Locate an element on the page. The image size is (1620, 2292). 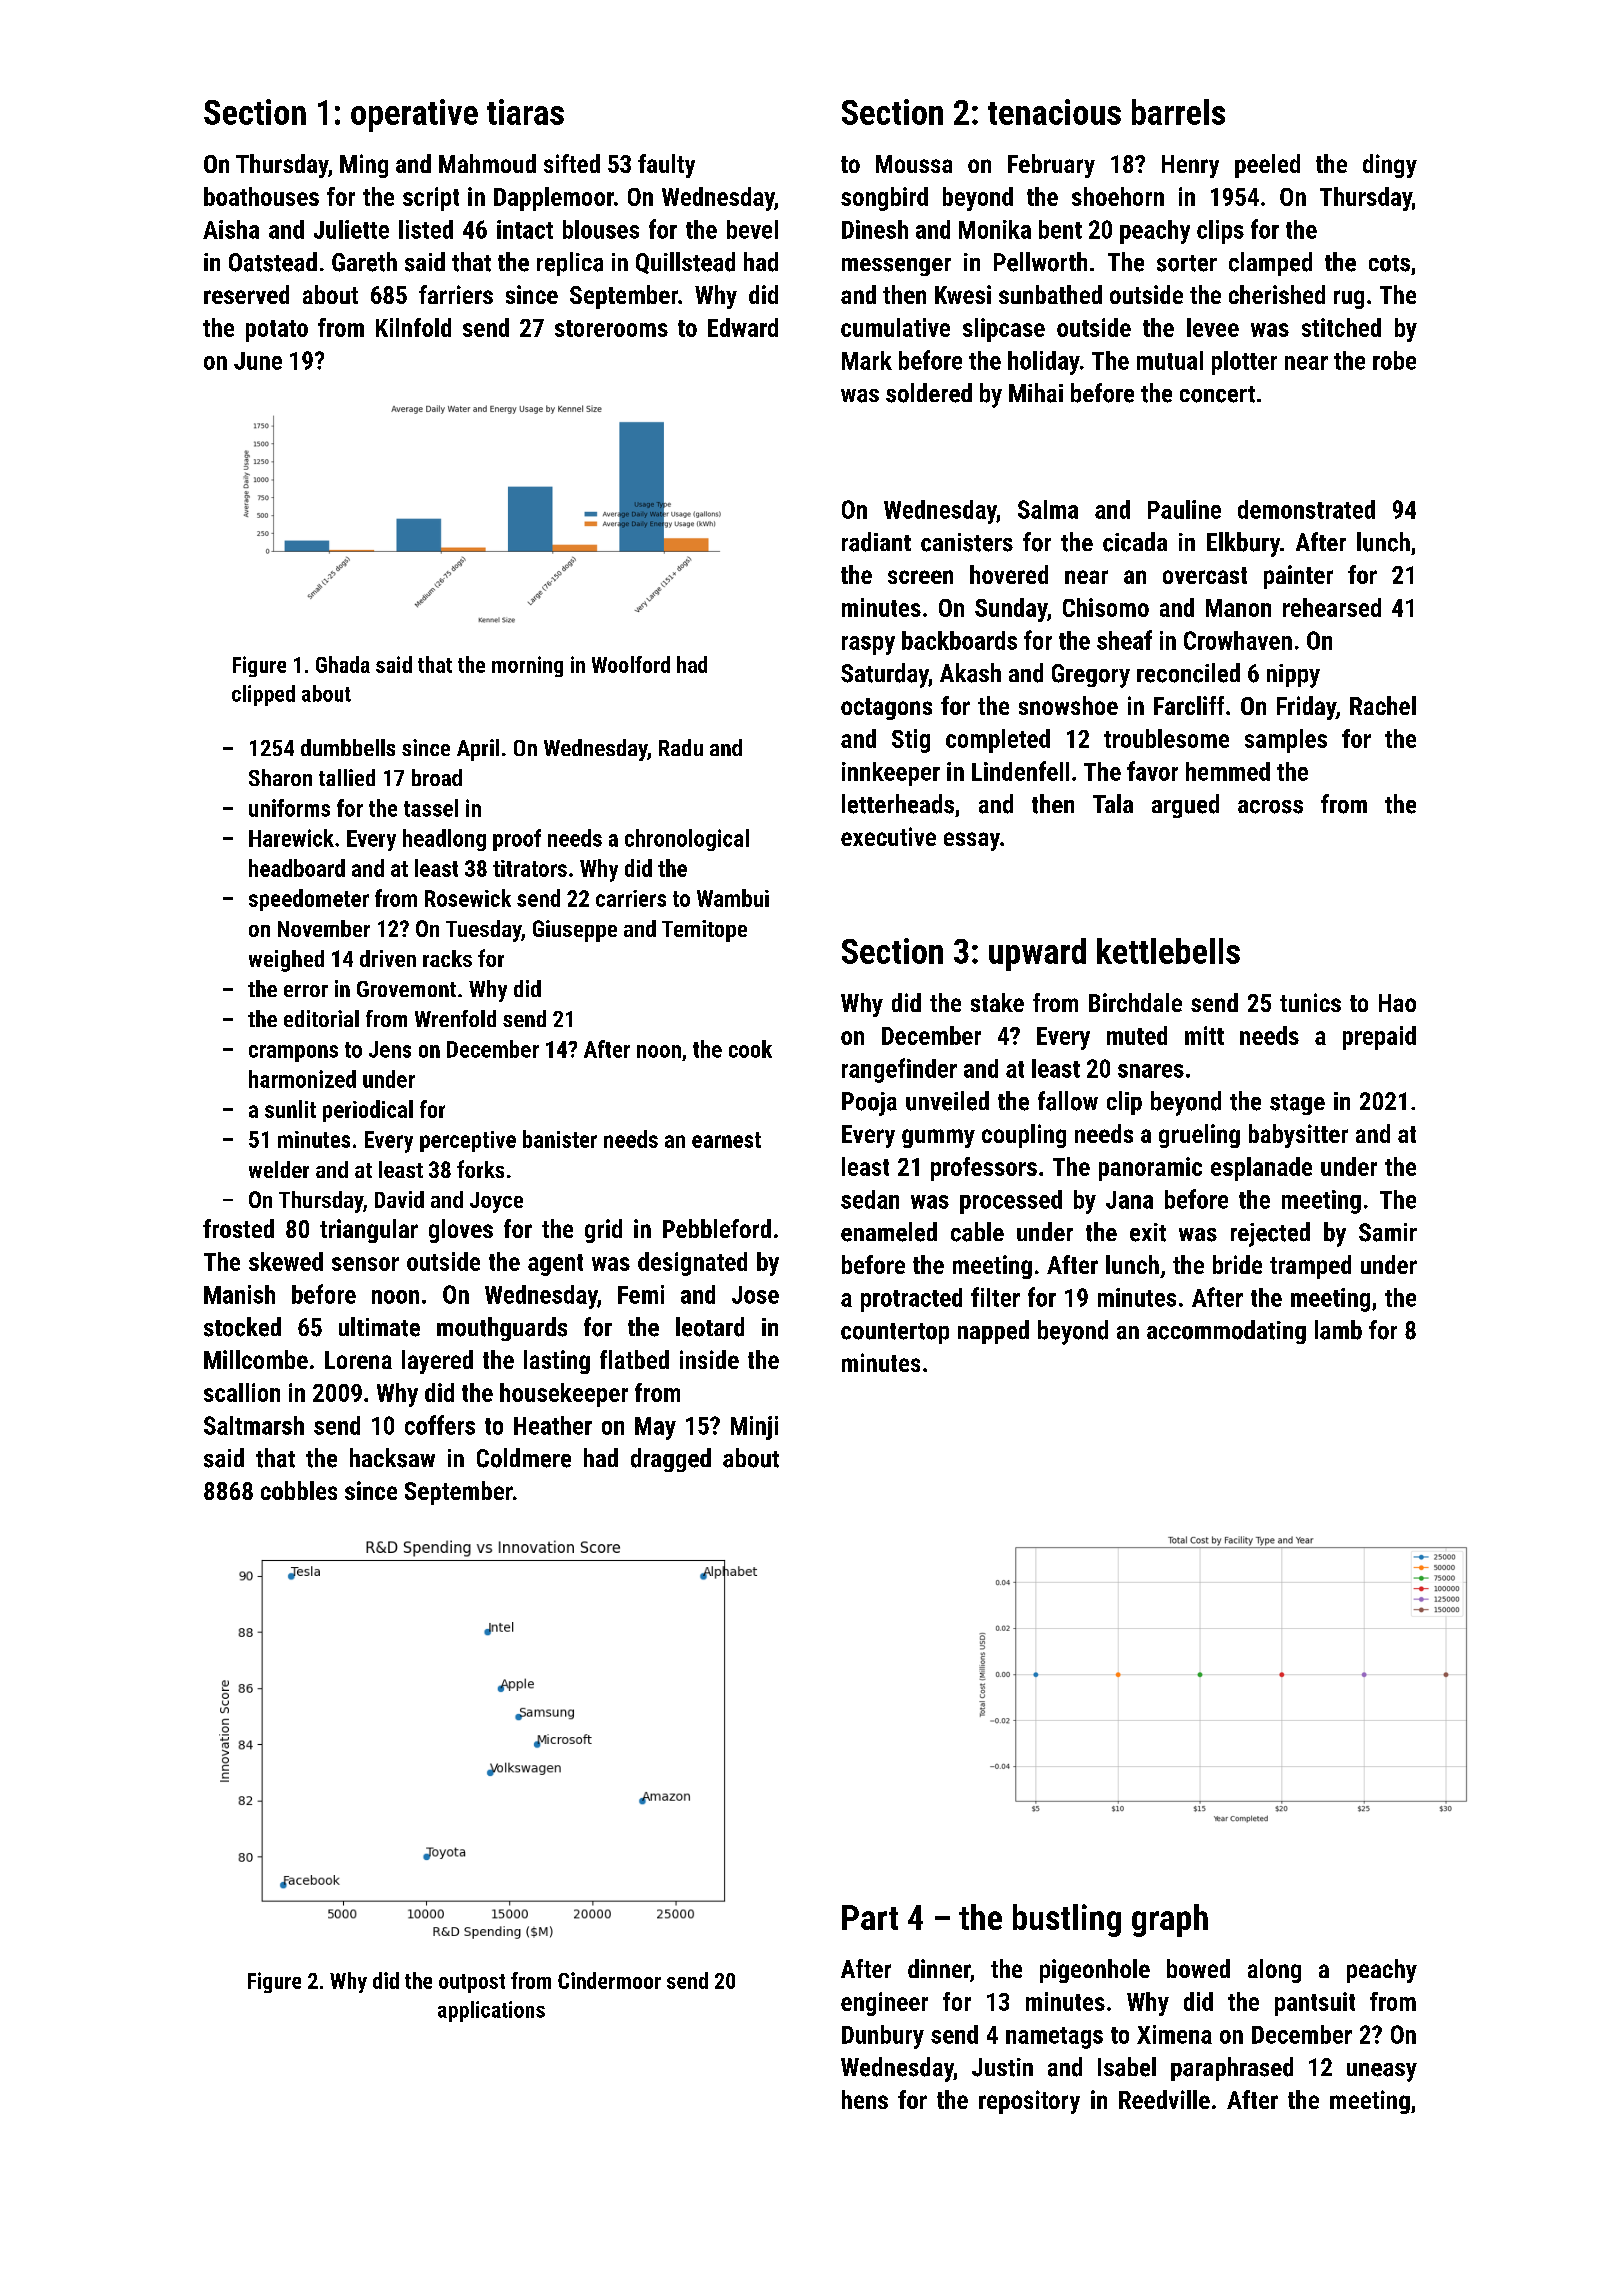
samples is located at coordinates (1286, 741).
